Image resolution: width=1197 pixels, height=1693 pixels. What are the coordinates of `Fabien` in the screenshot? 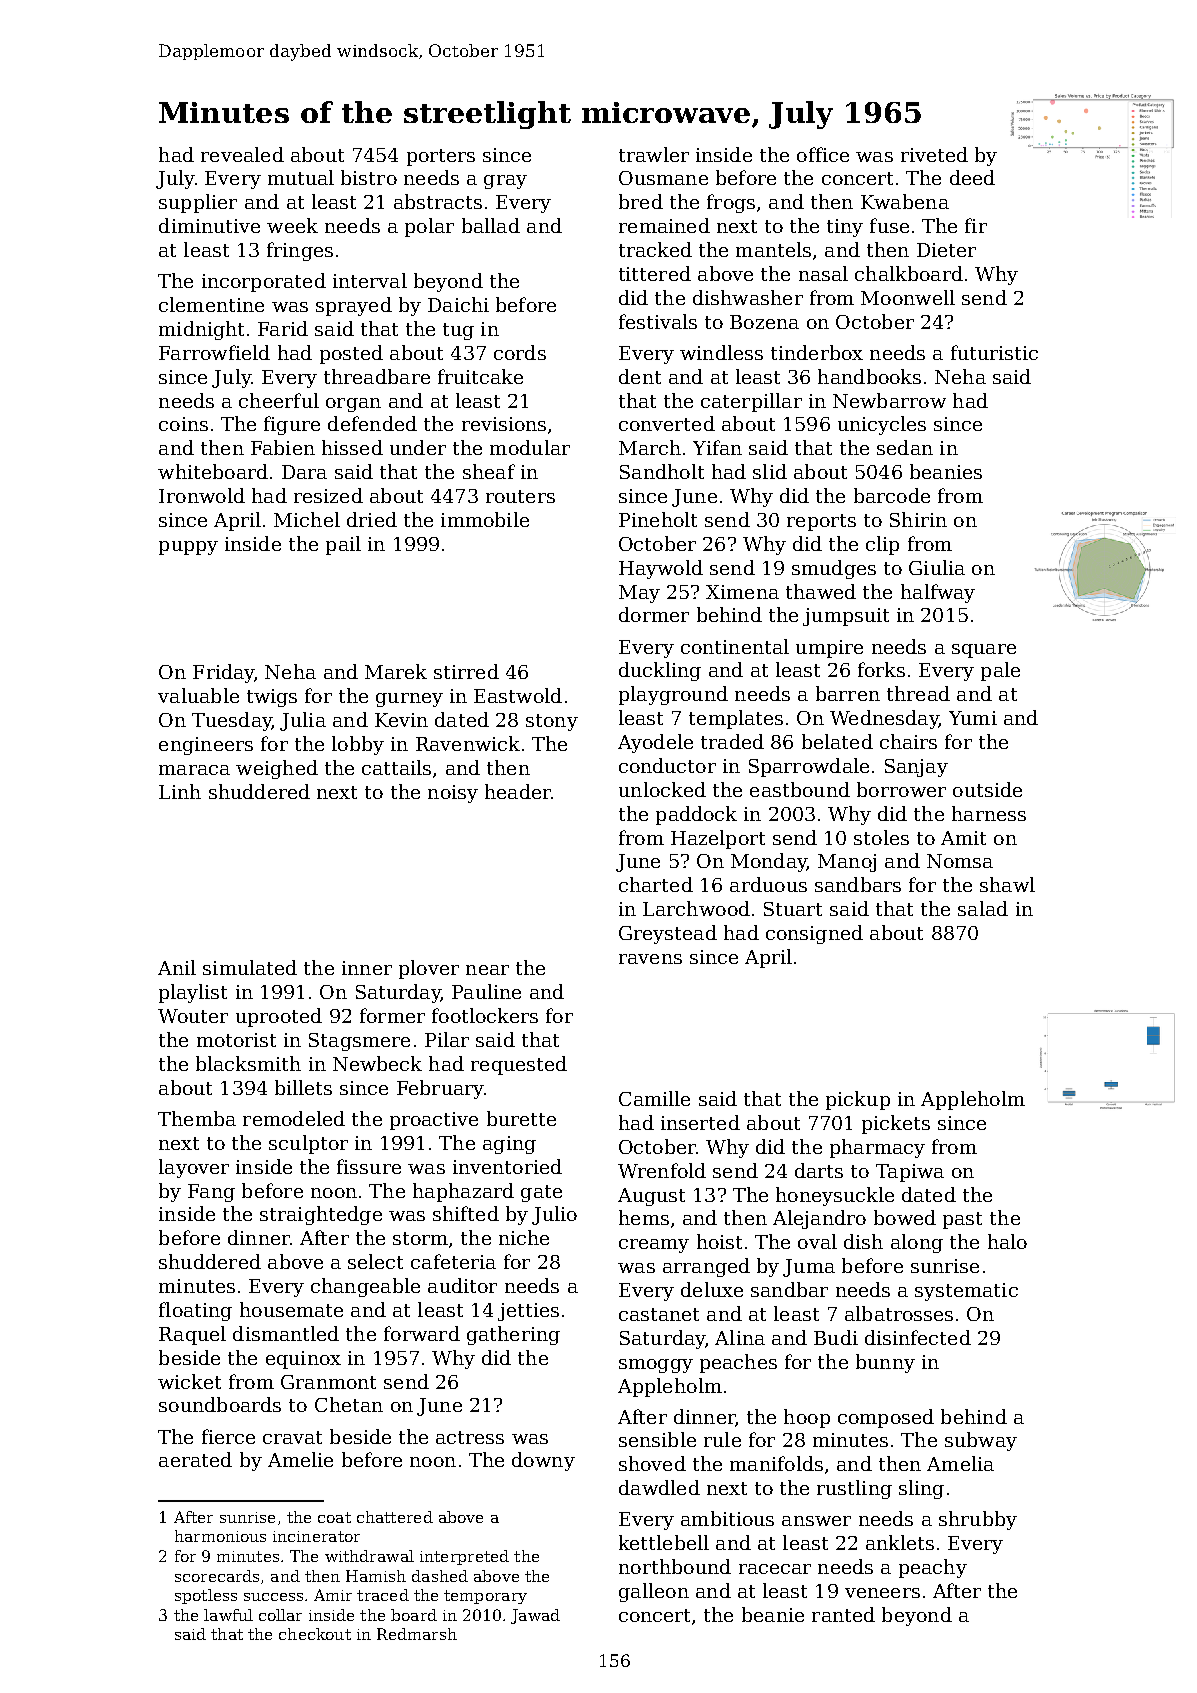 It's located at (283, 447).
